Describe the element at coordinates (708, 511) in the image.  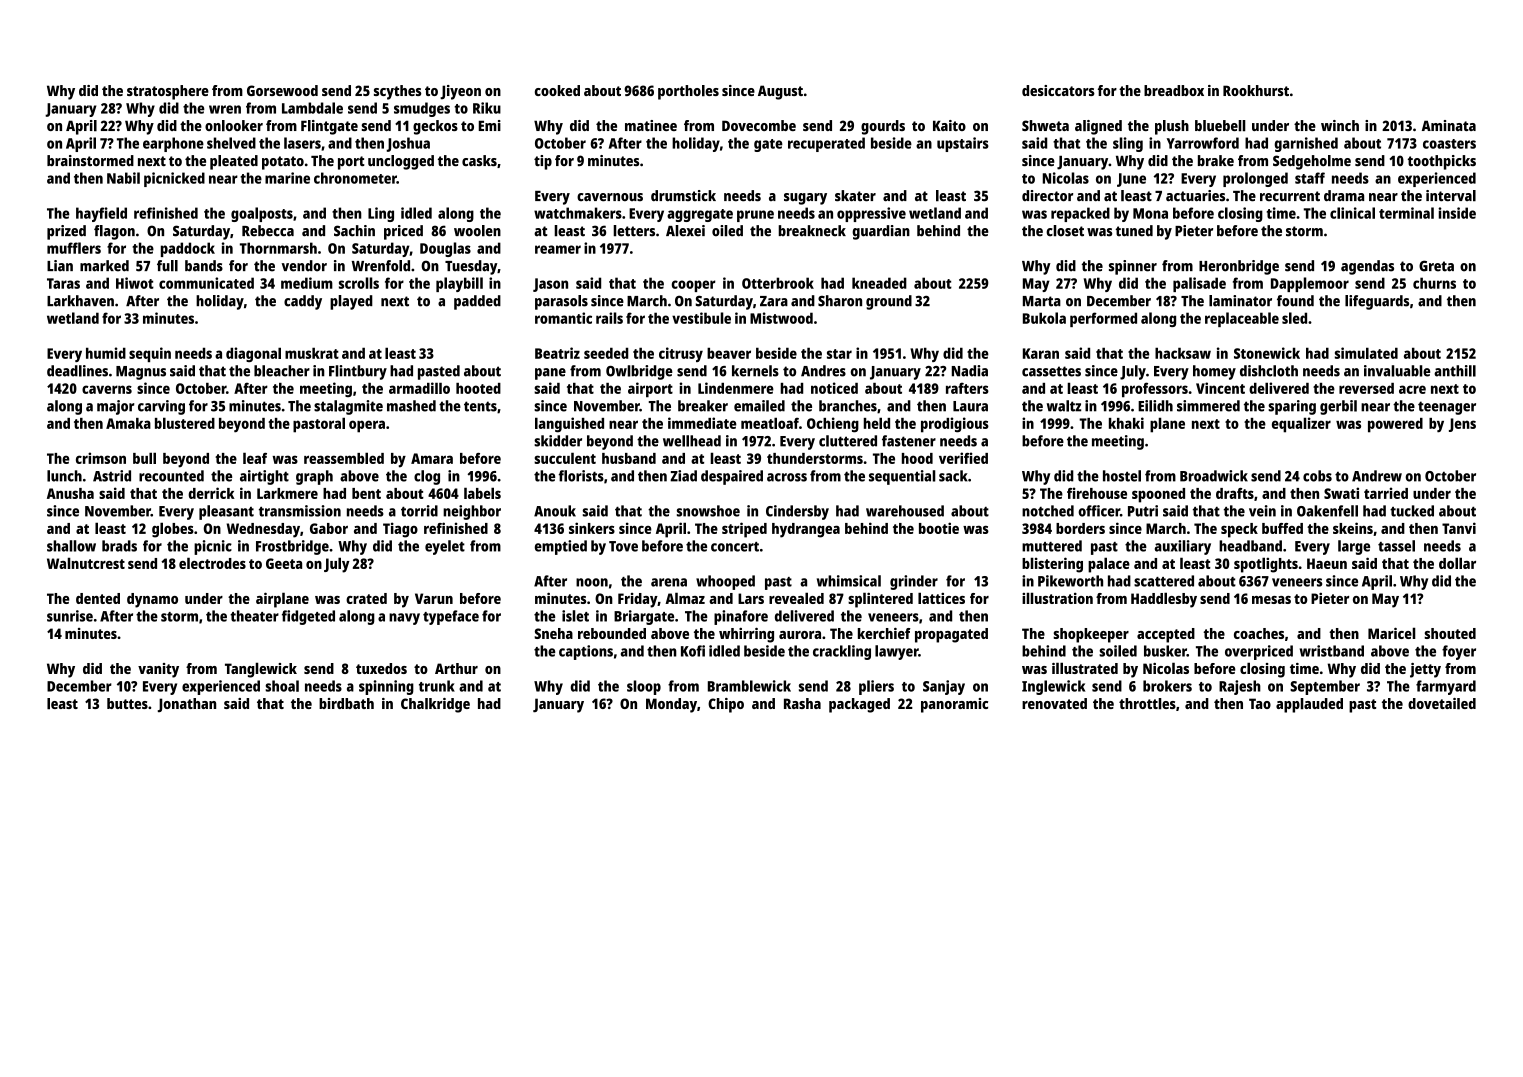
I see `snowshoe` at that location.
